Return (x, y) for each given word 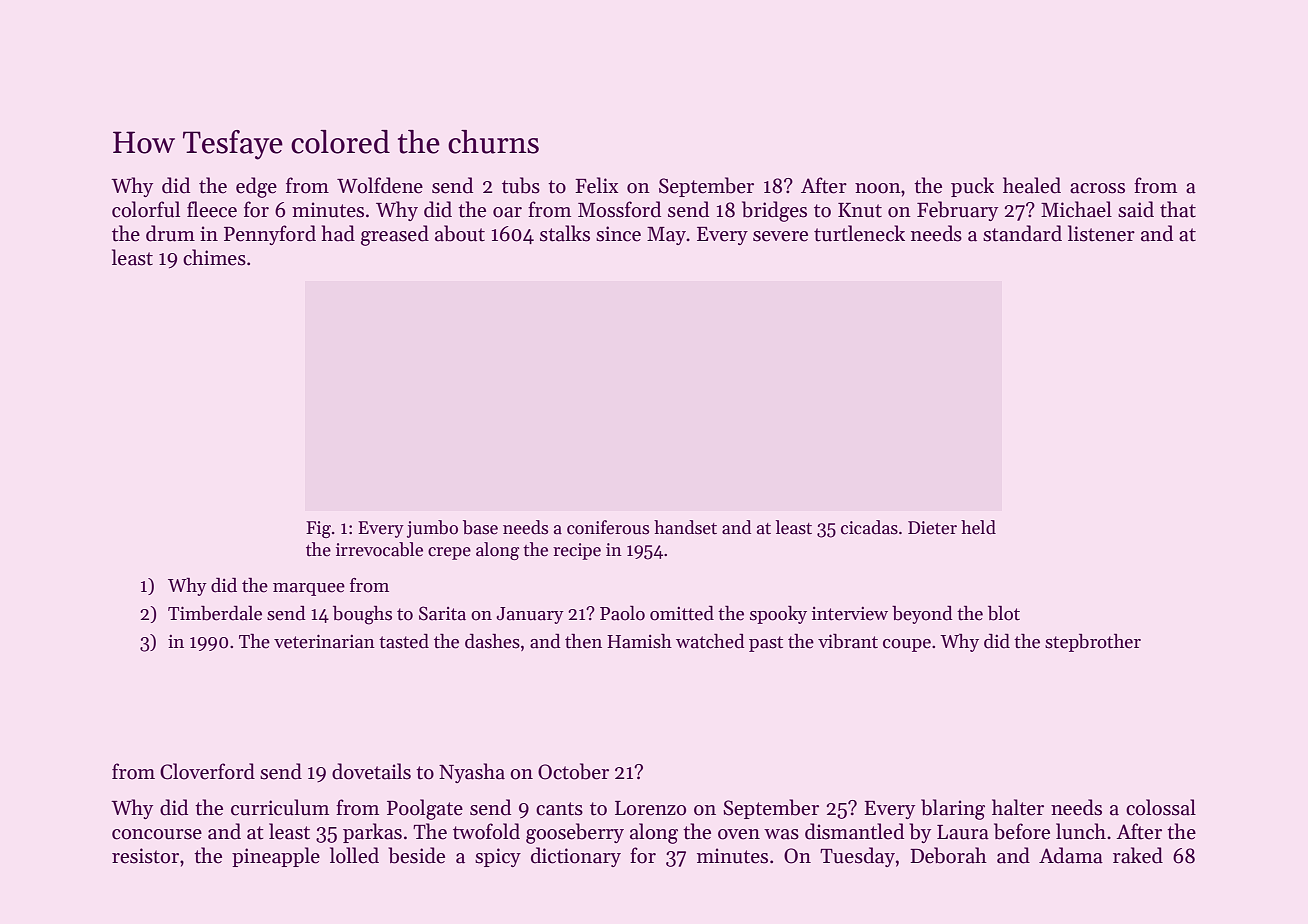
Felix (596, 185)
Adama (1071, 855)
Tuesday (857, 857)
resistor (145, 856)
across (1097, 188)
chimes (214, 257)
